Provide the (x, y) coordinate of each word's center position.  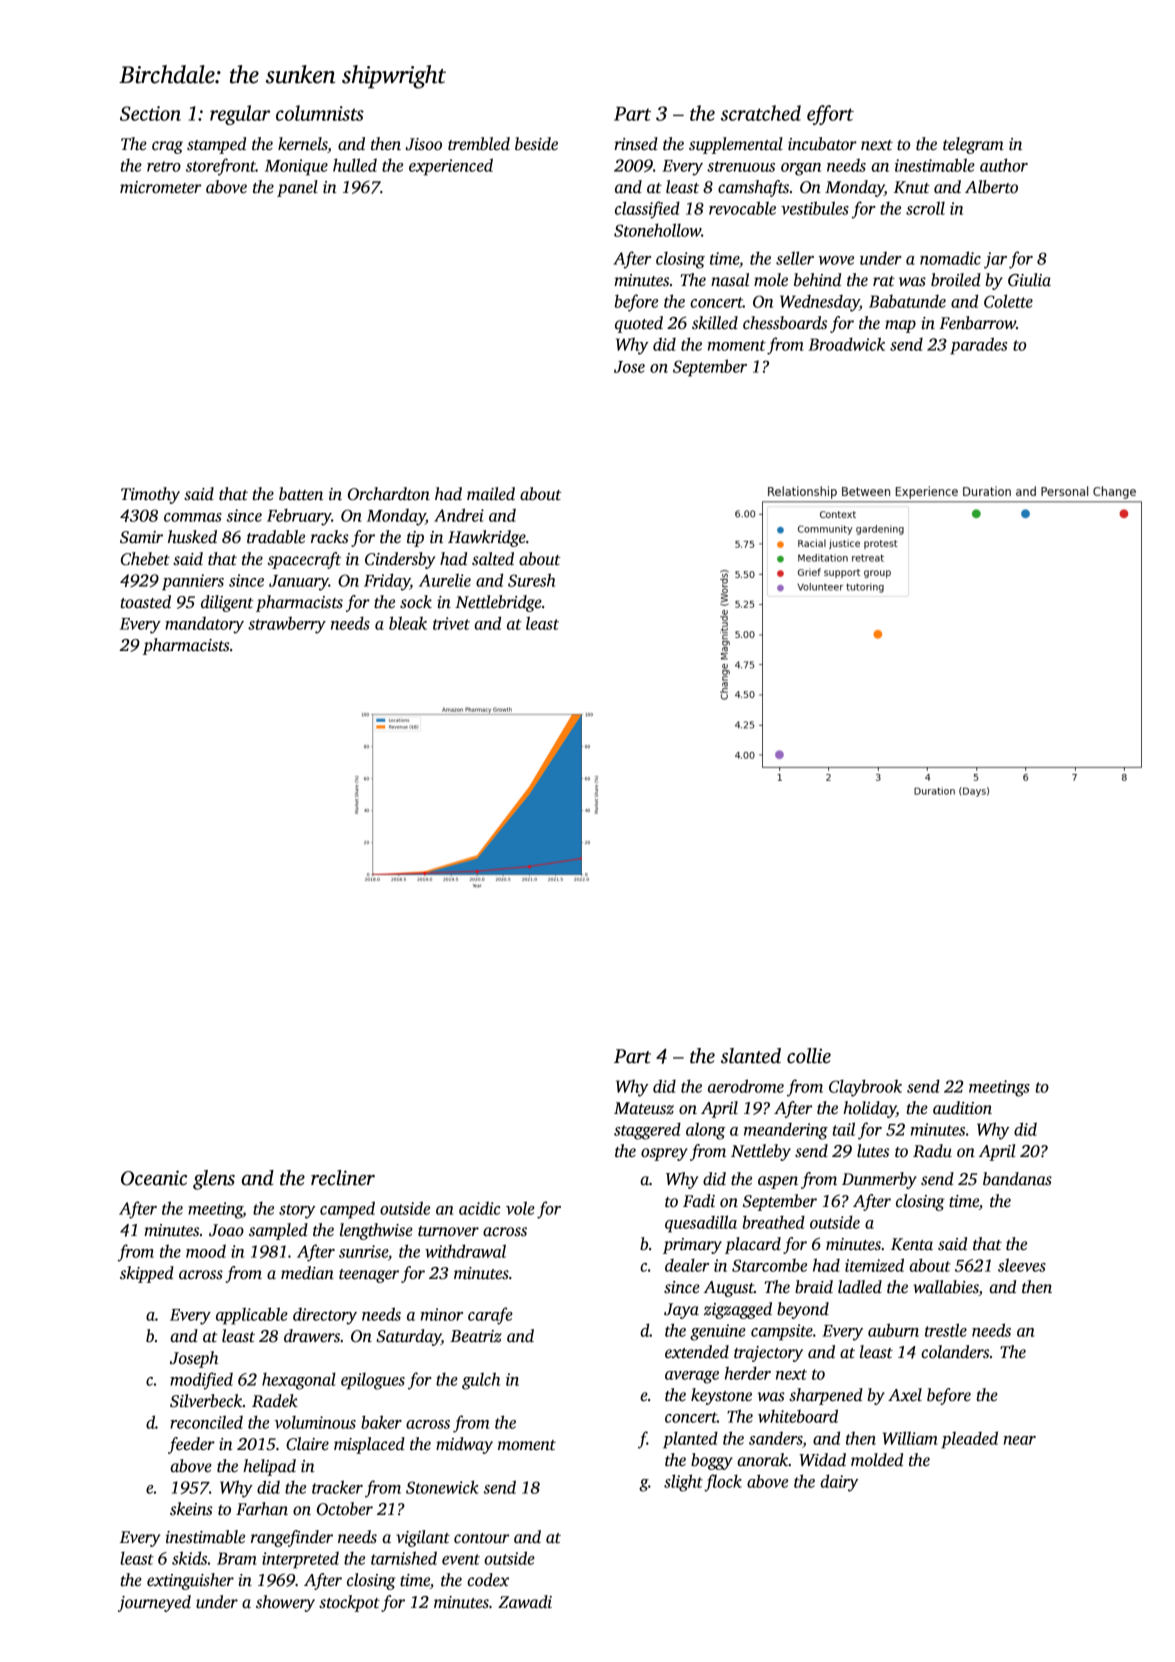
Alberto (991, 187)
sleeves (1022, 1265)
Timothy (150, 495)
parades (978, 346)
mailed (491, 494)
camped (347, 1210)
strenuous (741, 166)
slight (683, 1483)
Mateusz (644, 1108)
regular (240, 115)
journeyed (154, 1603)
